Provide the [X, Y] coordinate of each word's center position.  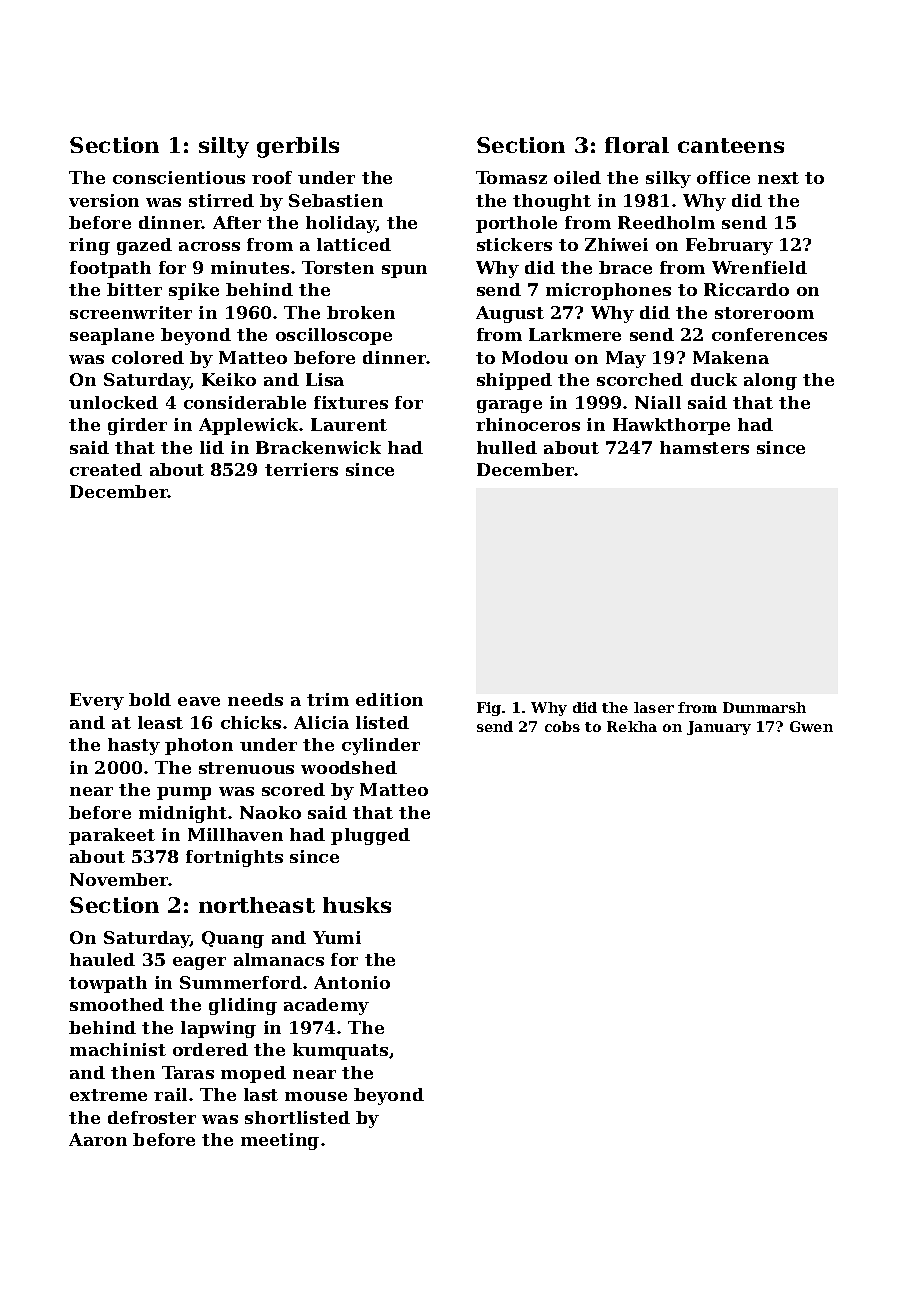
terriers [301, 469]
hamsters [704, 447]
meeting [280, 1141]
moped [253, 1074]
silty [224, 147]
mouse [316, 1096]
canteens [731, 145]
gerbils [298, 147]
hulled [507, 447]
